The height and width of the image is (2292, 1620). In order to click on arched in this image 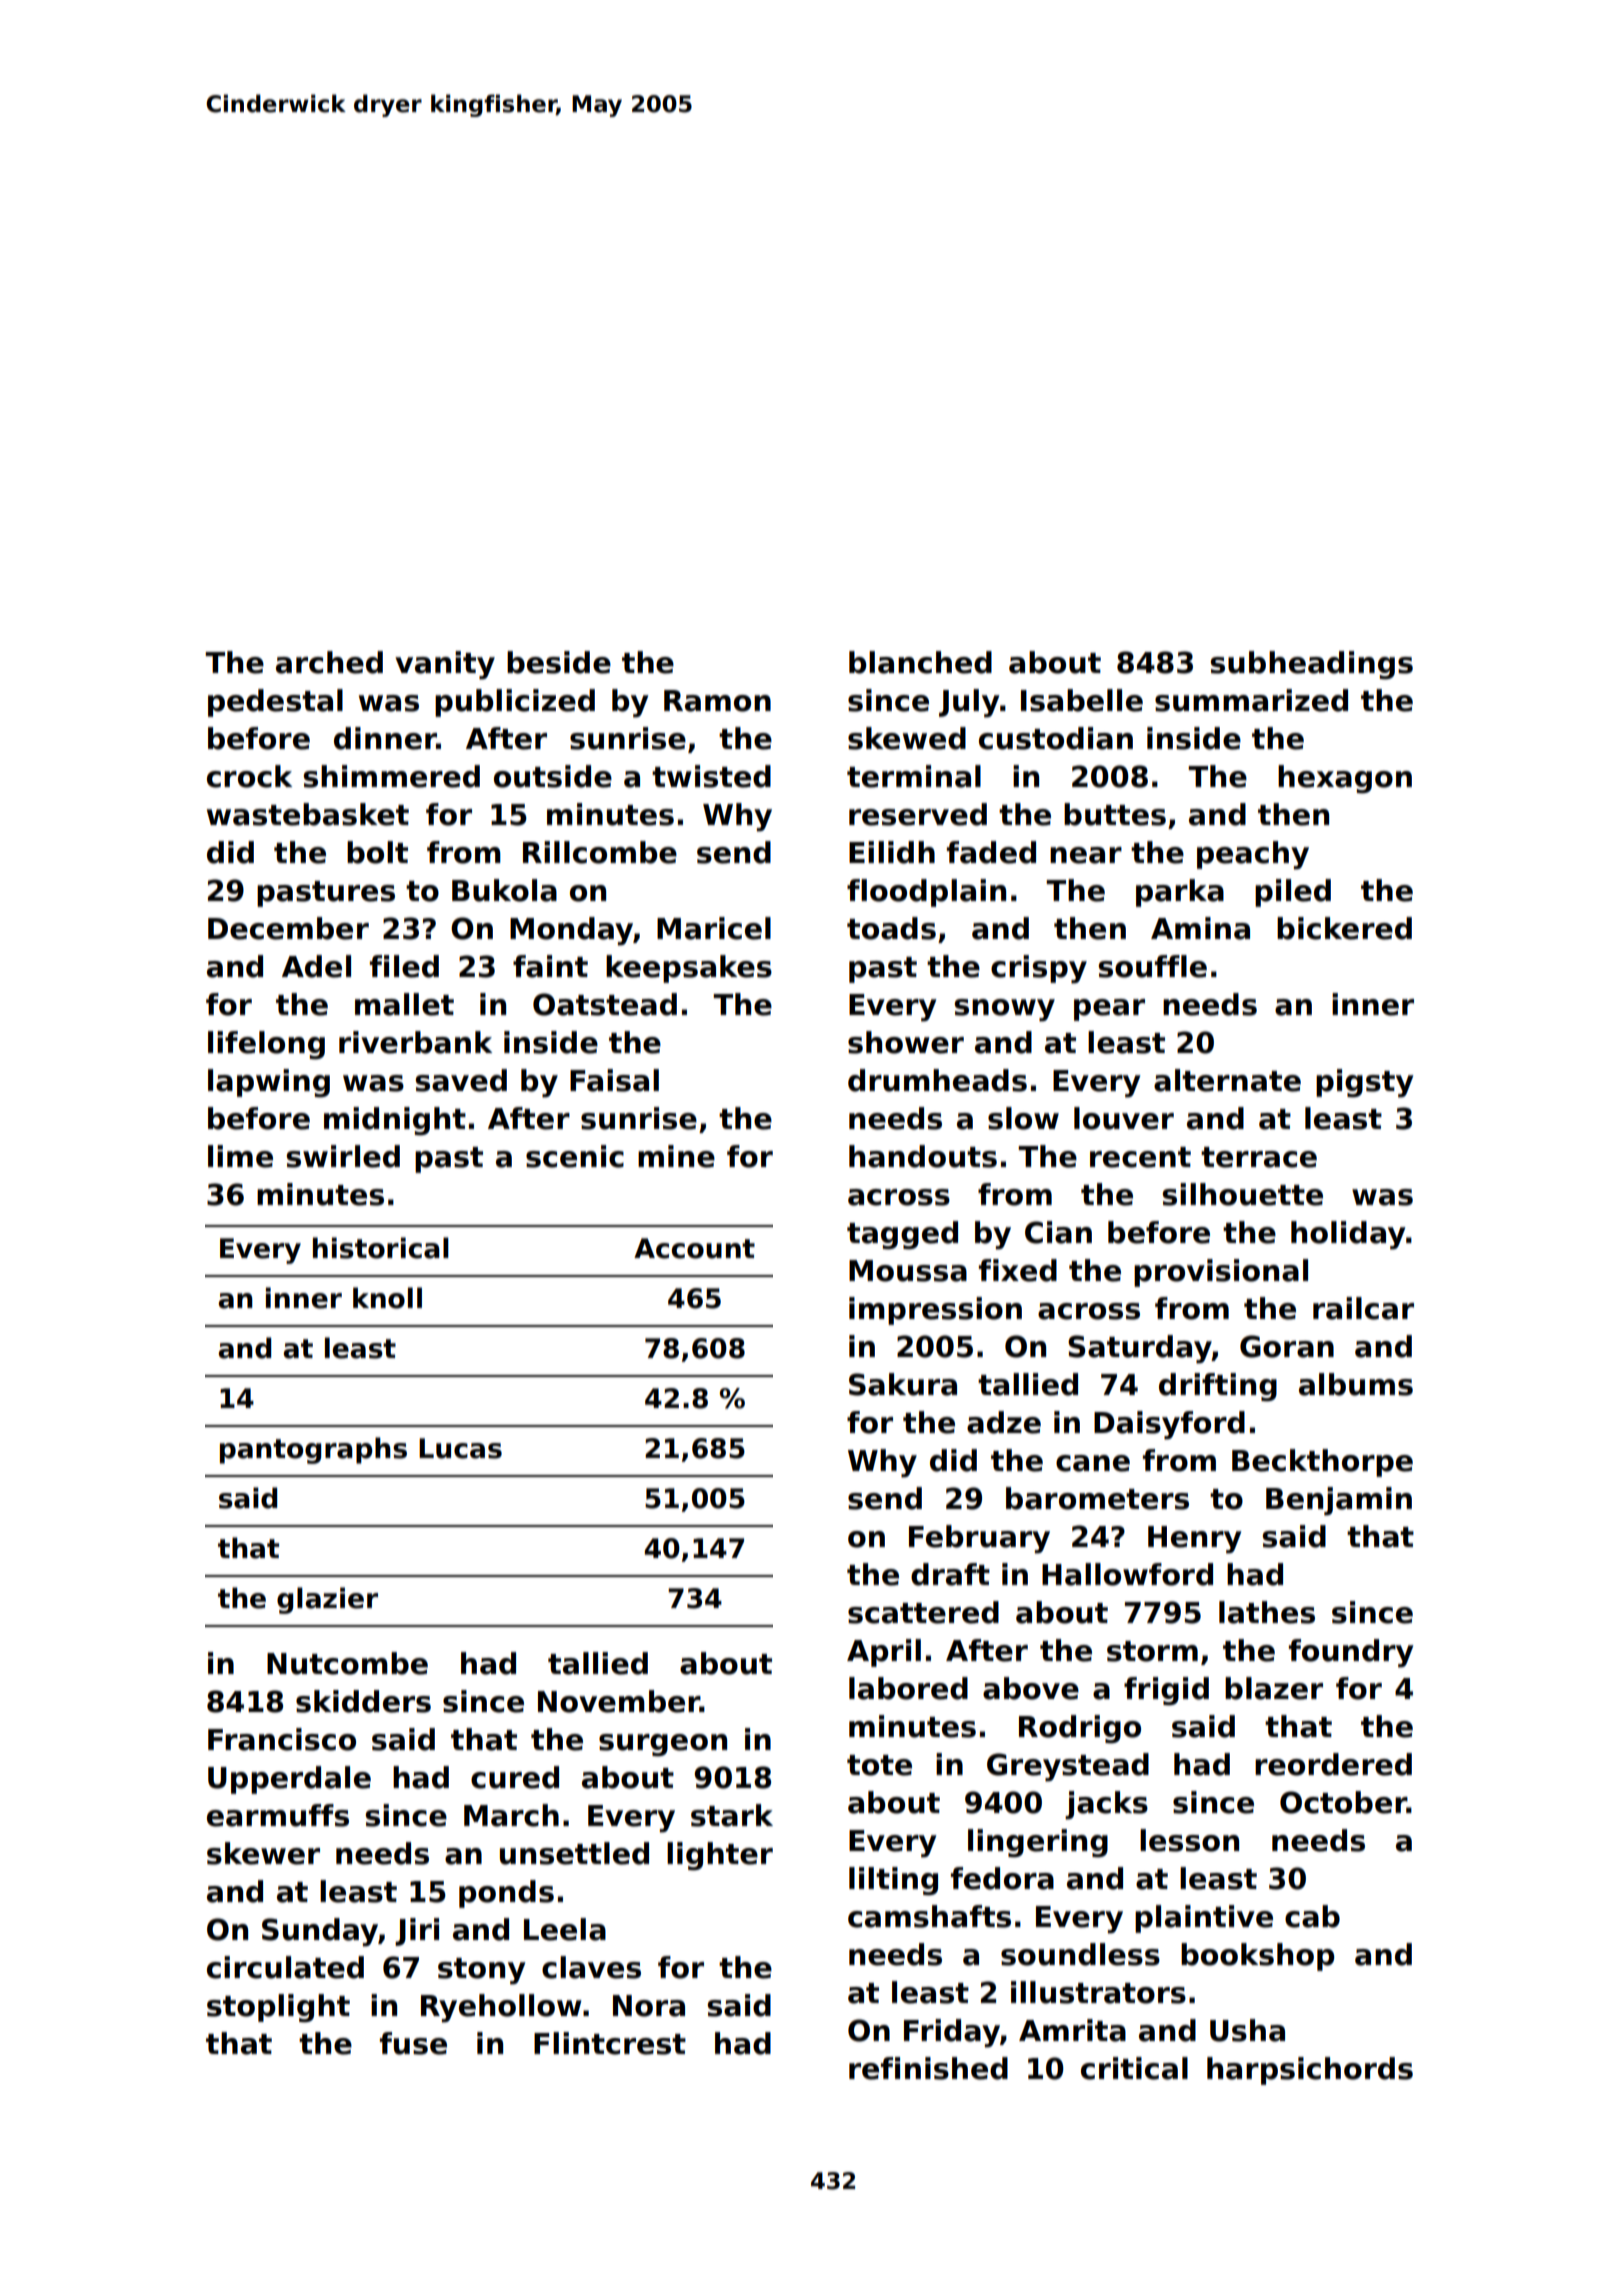, I will do `click(329, 662)`.
